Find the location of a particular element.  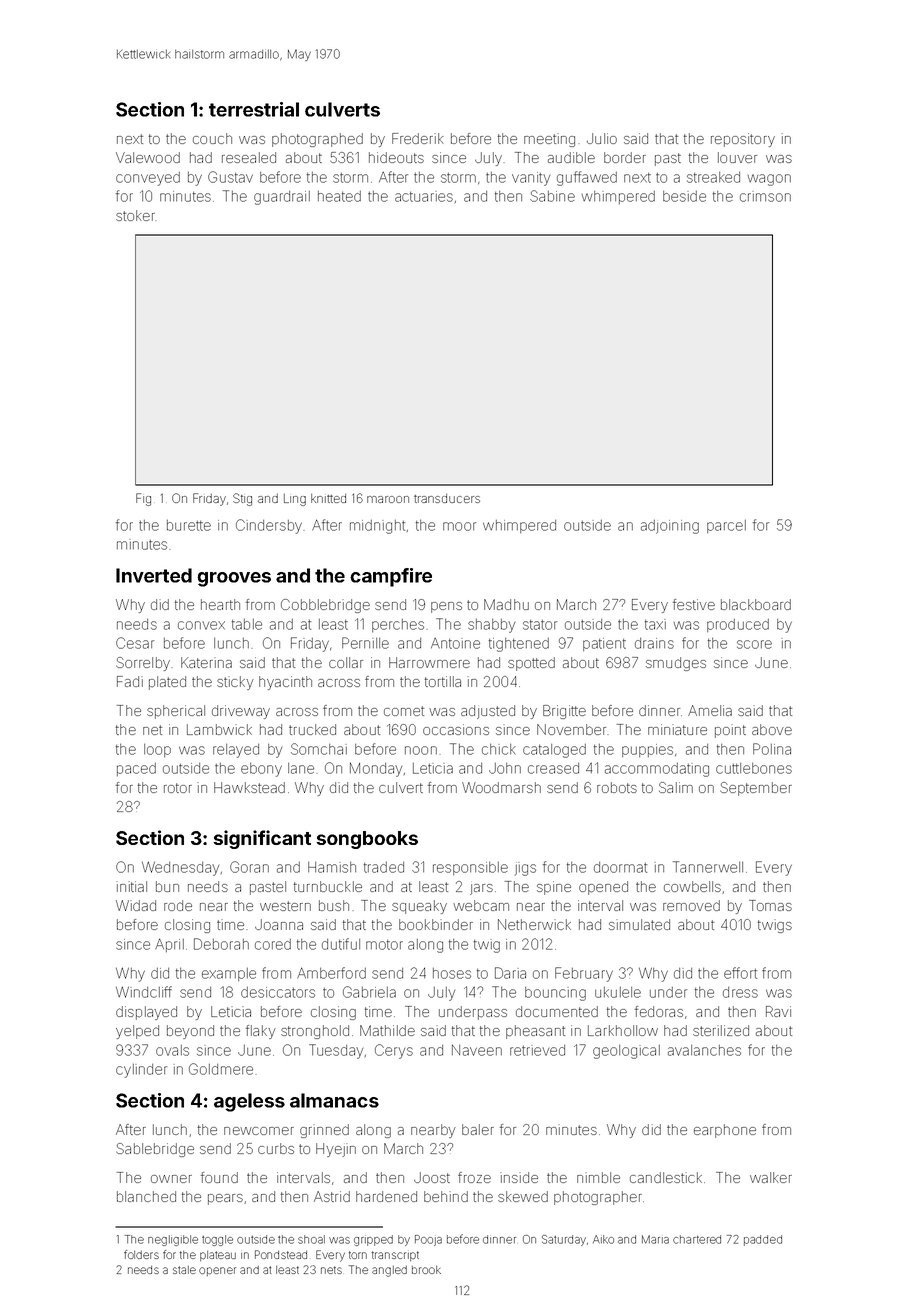

photographed is located at coordinates (317, 140).
